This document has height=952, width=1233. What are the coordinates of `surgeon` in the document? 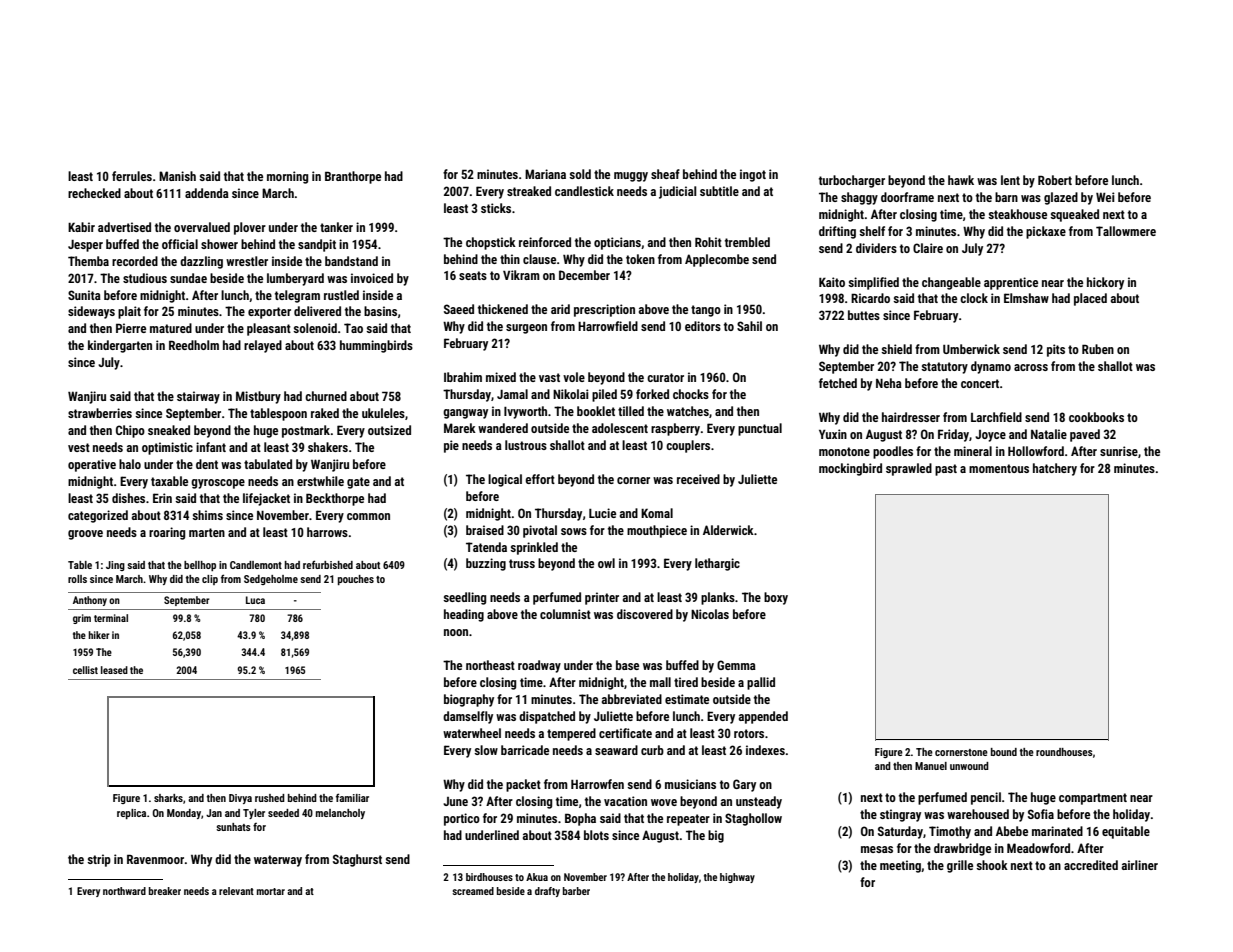 It's located at (526, 329).
